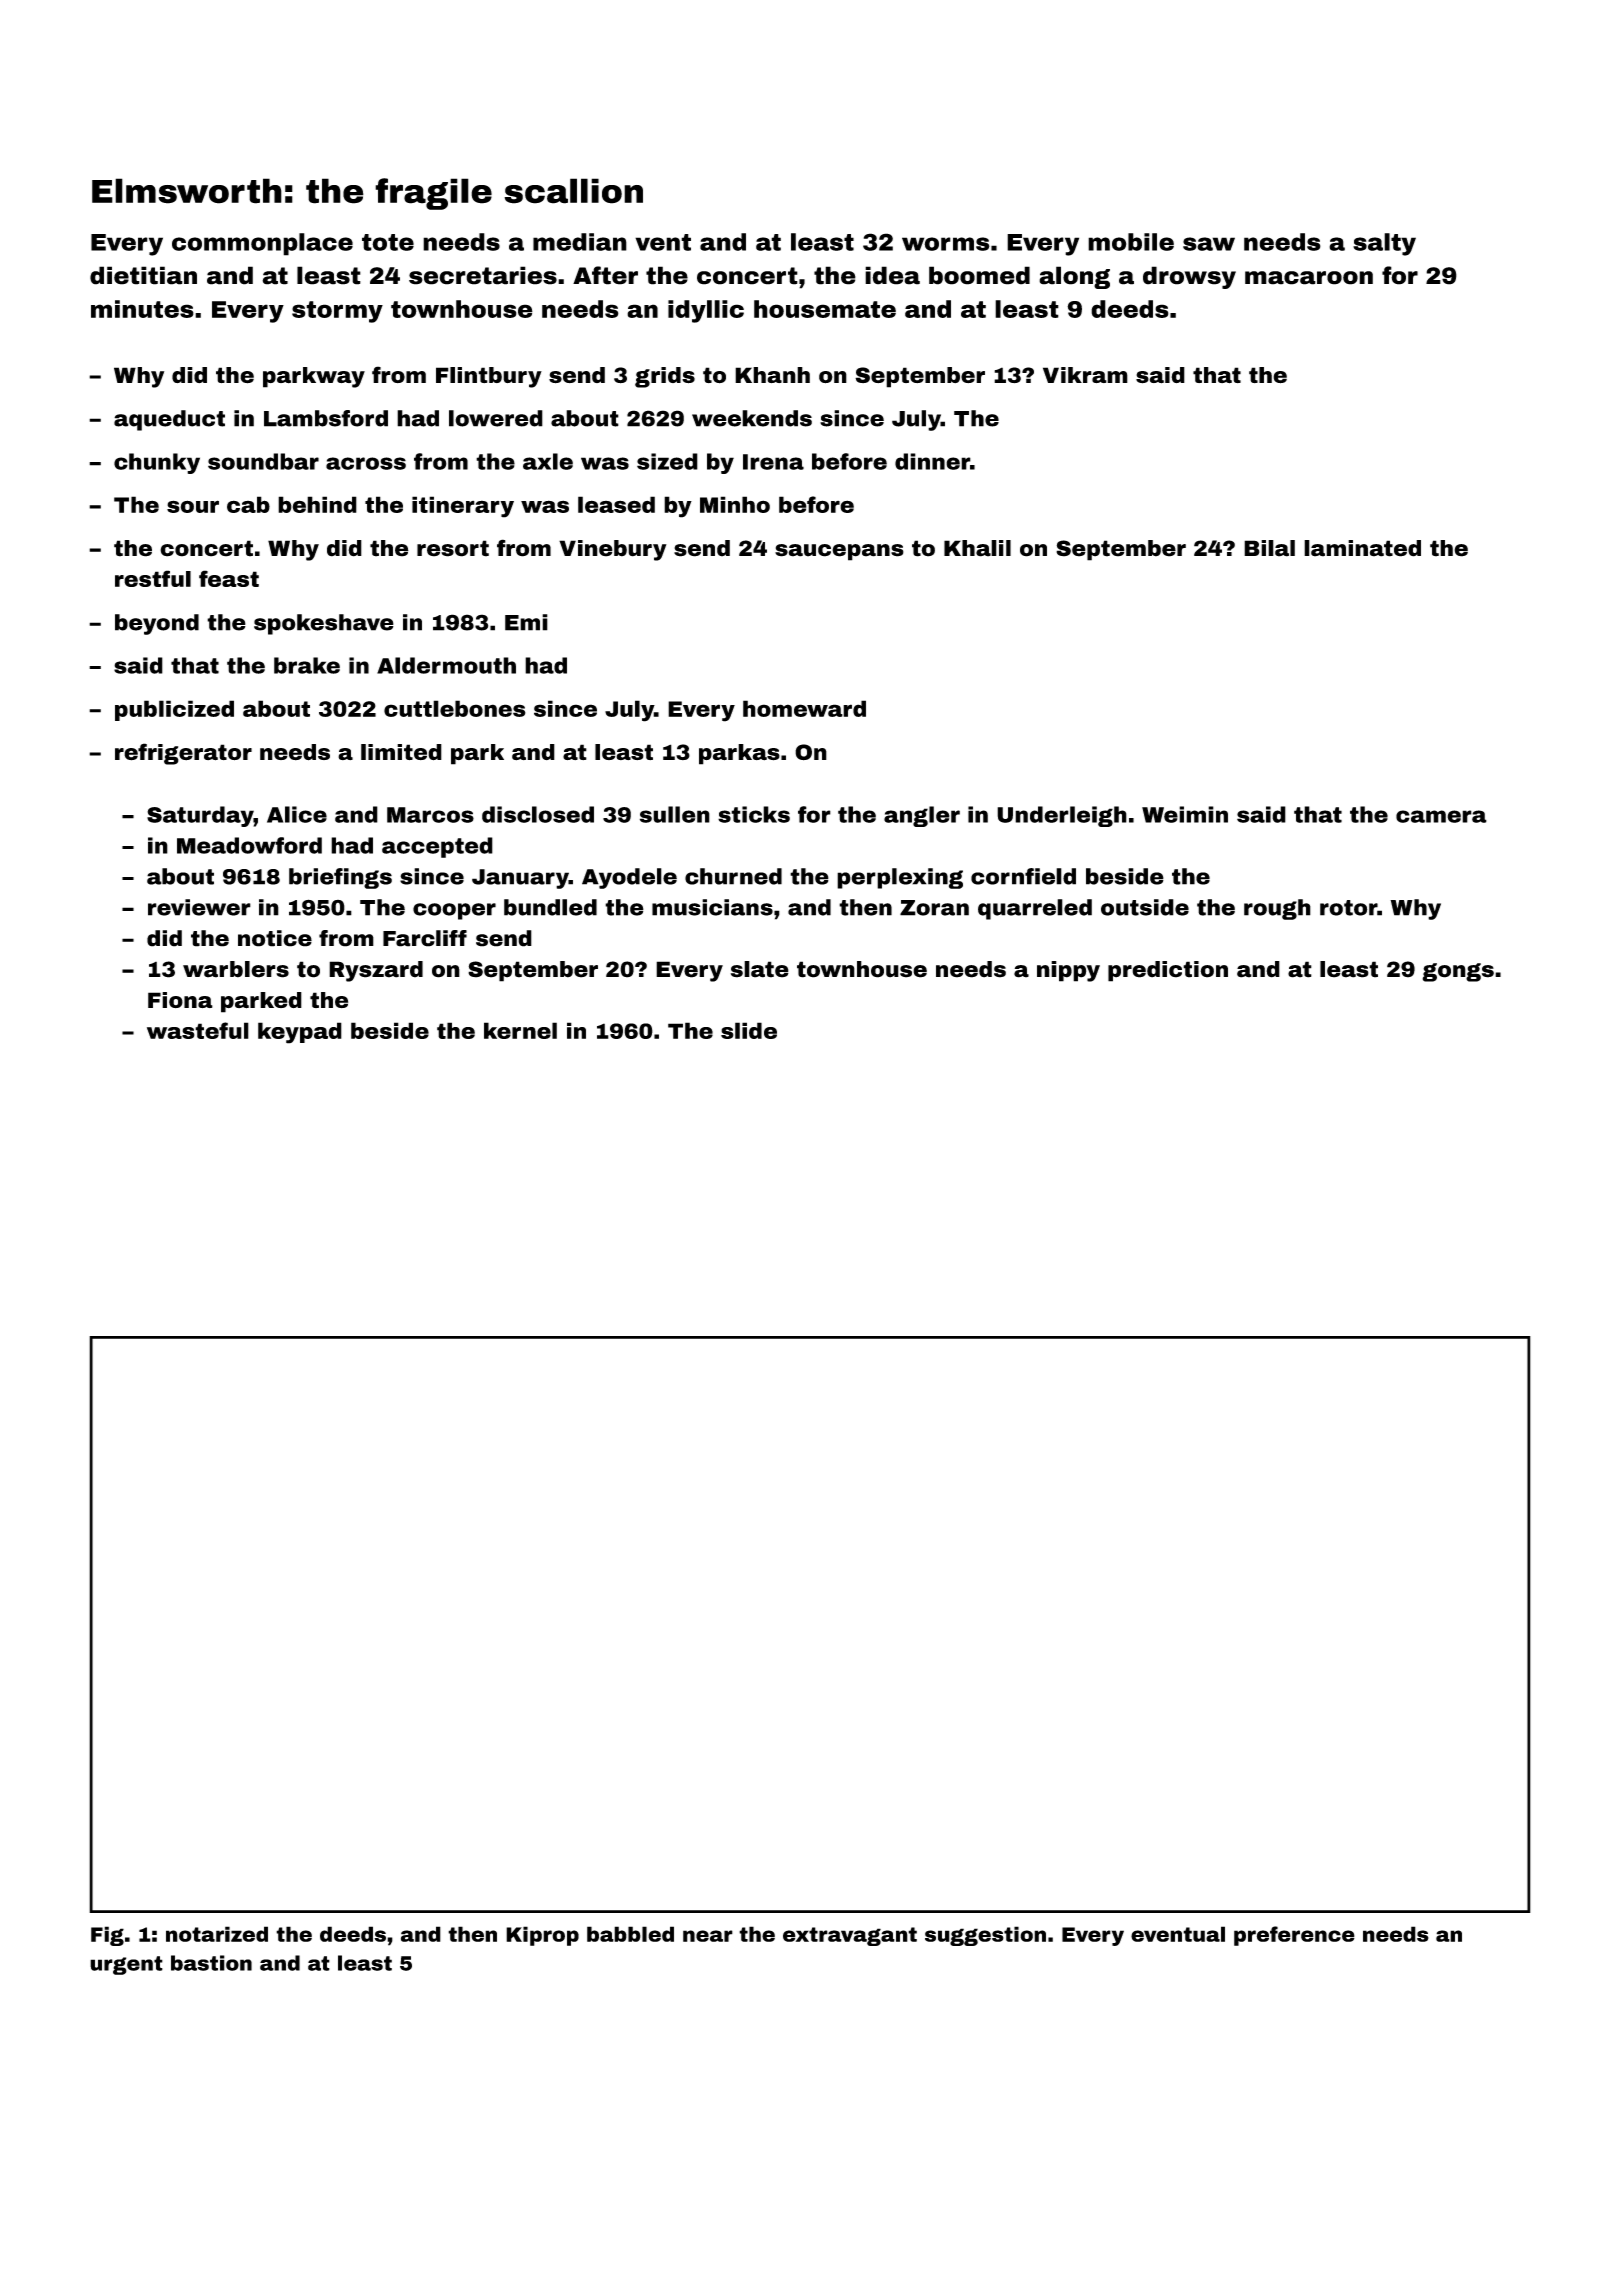 Image resolution: width=1620 pixels, height=2292 pixels. What do you see at coordinates (1294, 1936) in the page?
I see `preference` at bounding box center [1294, 1936].
